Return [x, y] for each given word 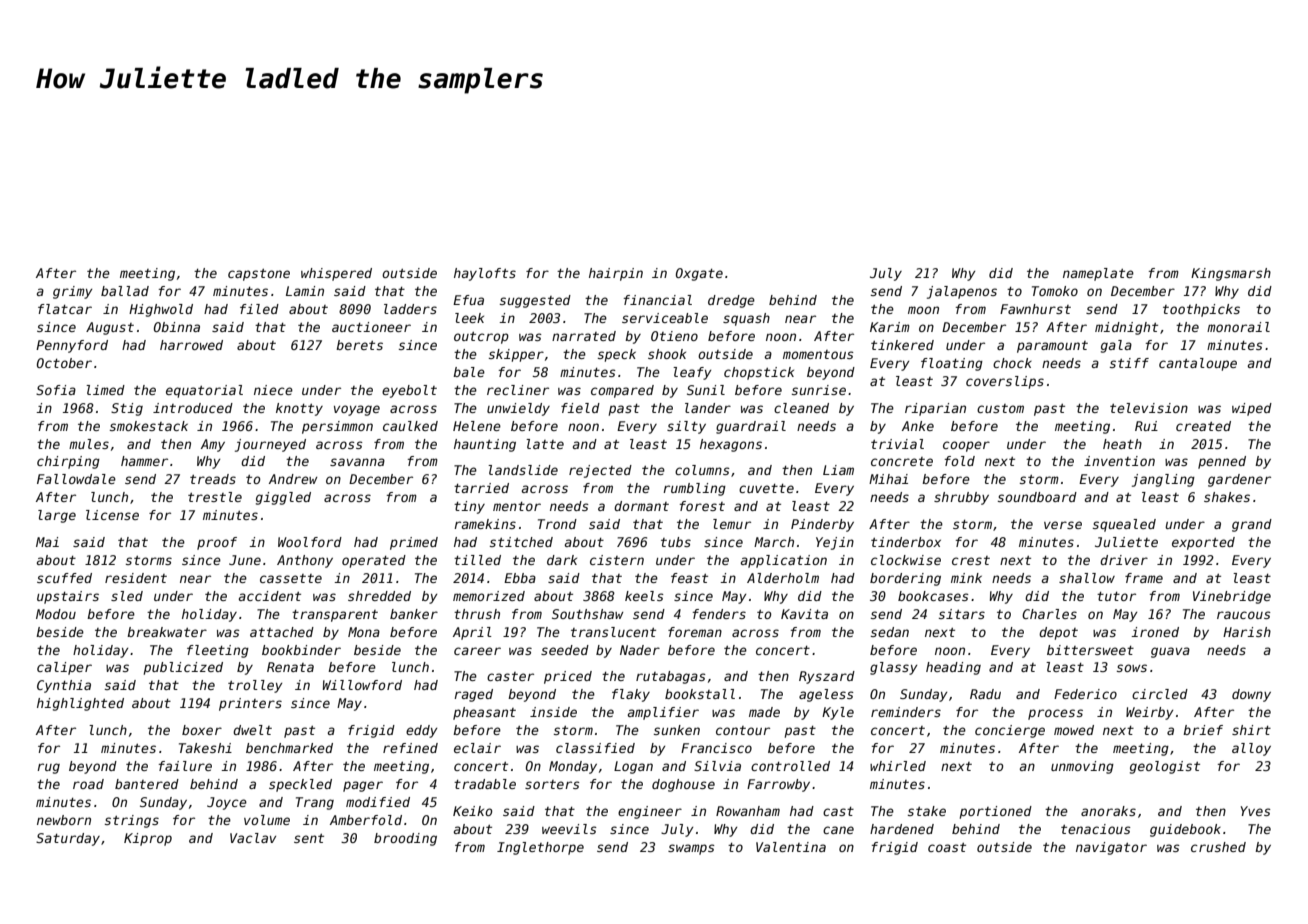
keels [644, 596]
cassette [291, 578]
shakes [1227, 497]
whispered [336, 274]
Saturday [68, 839]
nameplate [1098, 274]
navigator [1111, 848]
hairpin [616, 274]
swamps [691, 849]
